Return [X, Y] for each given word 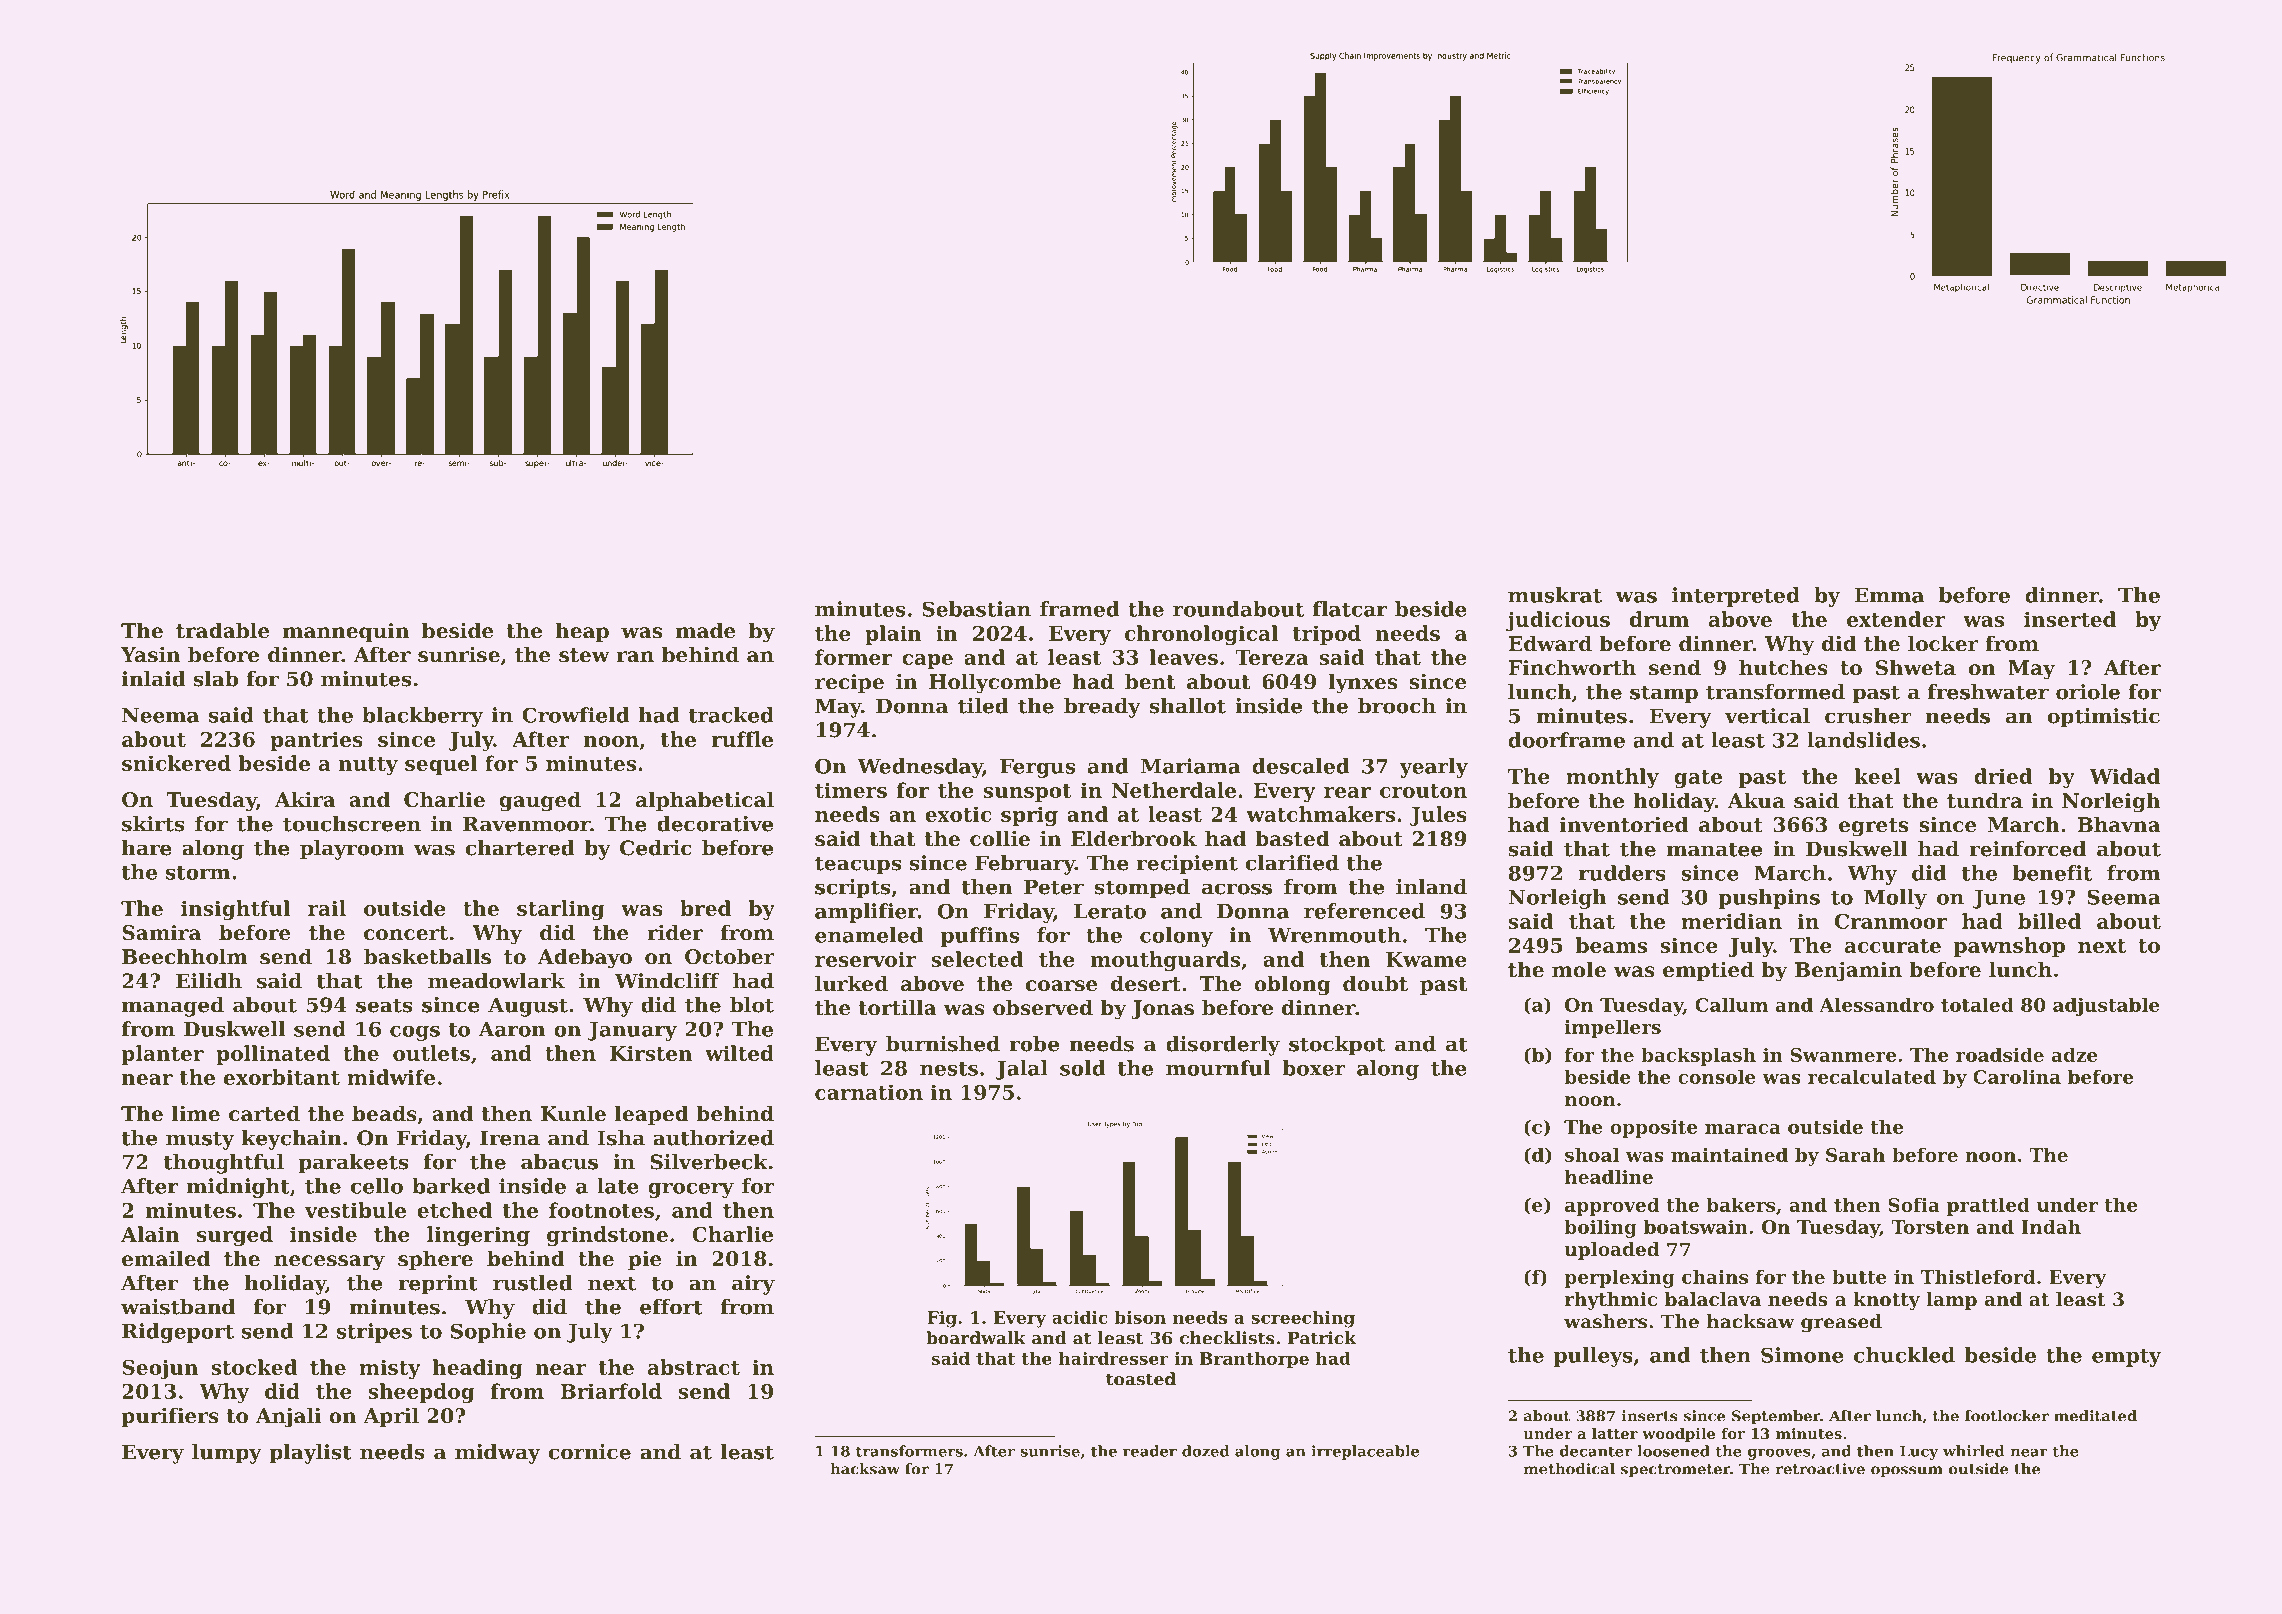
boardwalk [976, 1338]
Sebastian [976, 609]
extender [1896, 619]
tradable [222, 630]
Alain [150, 1234]
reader [1150, 1451]
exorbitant [282, 1077]
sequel [441, 765]
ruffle [742, 739]
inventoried [1624, 824]
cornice [590, 1452]
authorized [713, 1138]
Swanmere [1843, 1055]
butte [1859, 1276]
